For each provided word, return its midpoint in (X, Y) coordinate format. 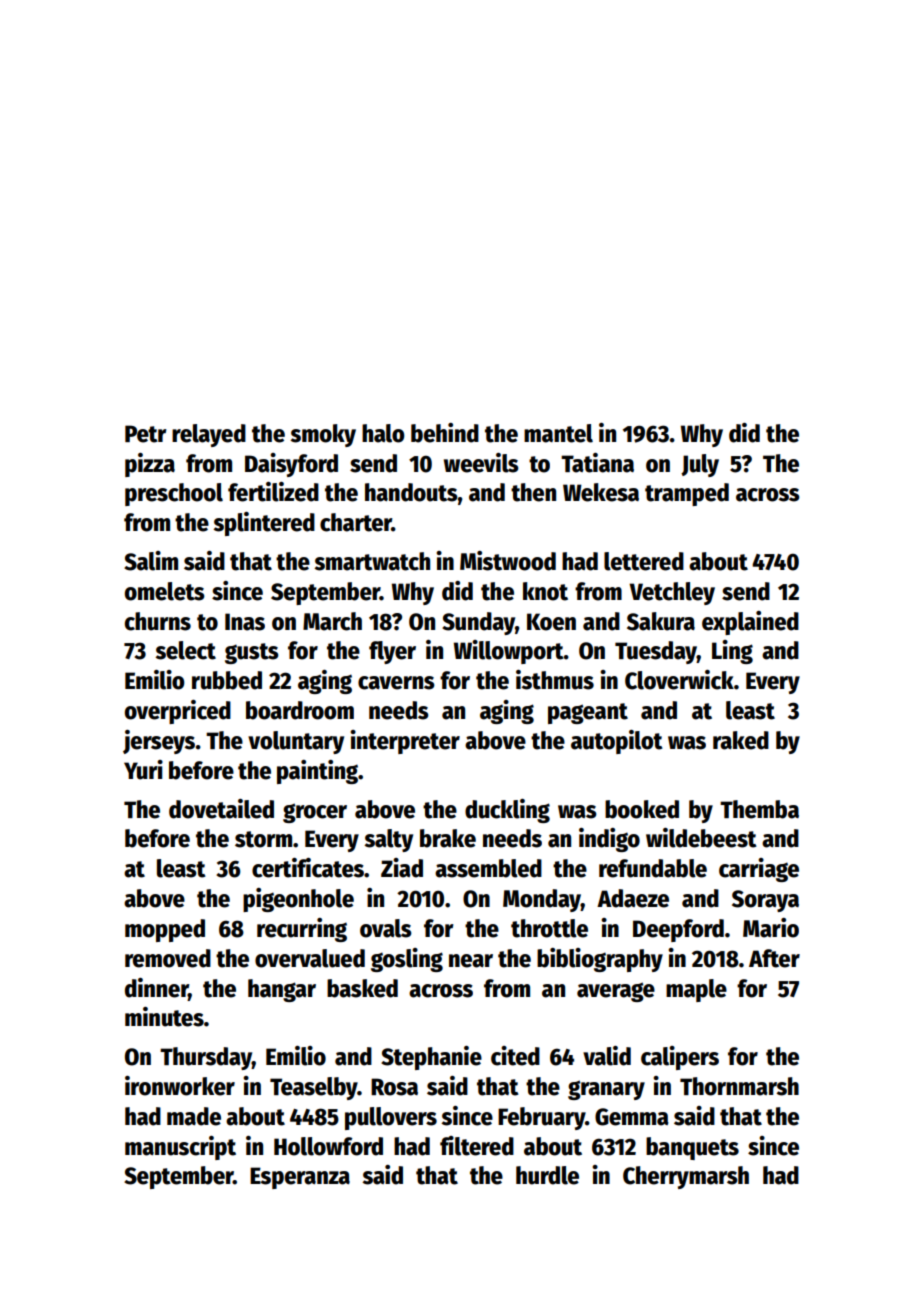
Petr (145, 434)
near (471, 961)
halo (383, 433)
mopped (165, 930)
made (194, 1116)
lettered (644, 561)
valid (607, 1056)
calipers (680, 1058)
